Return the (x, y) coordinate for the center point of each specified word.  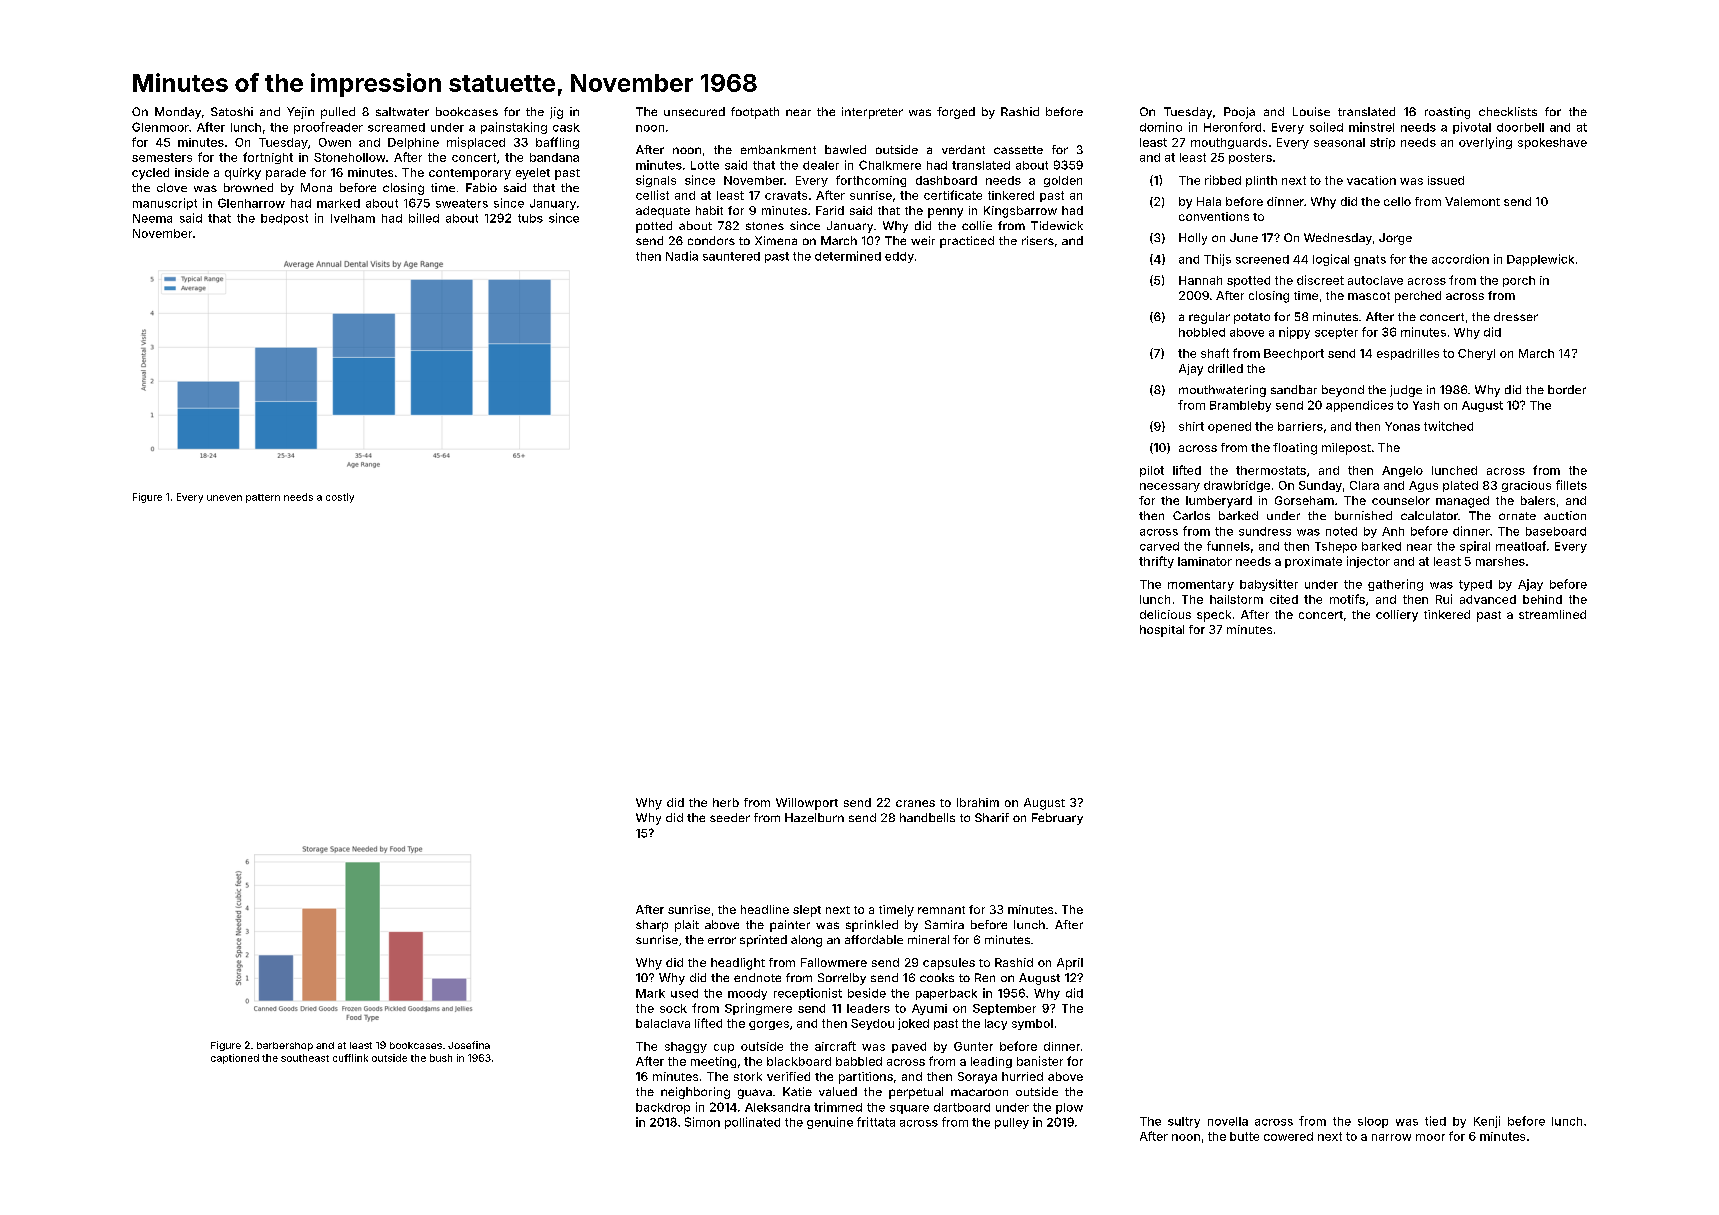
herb (726, 802)
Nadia (682, 256)
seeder (730, 817)
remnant (941, 910)
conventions (1214, 216)
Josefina (469, 1045)
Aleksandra (777, 1107)
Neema (152, 218)
